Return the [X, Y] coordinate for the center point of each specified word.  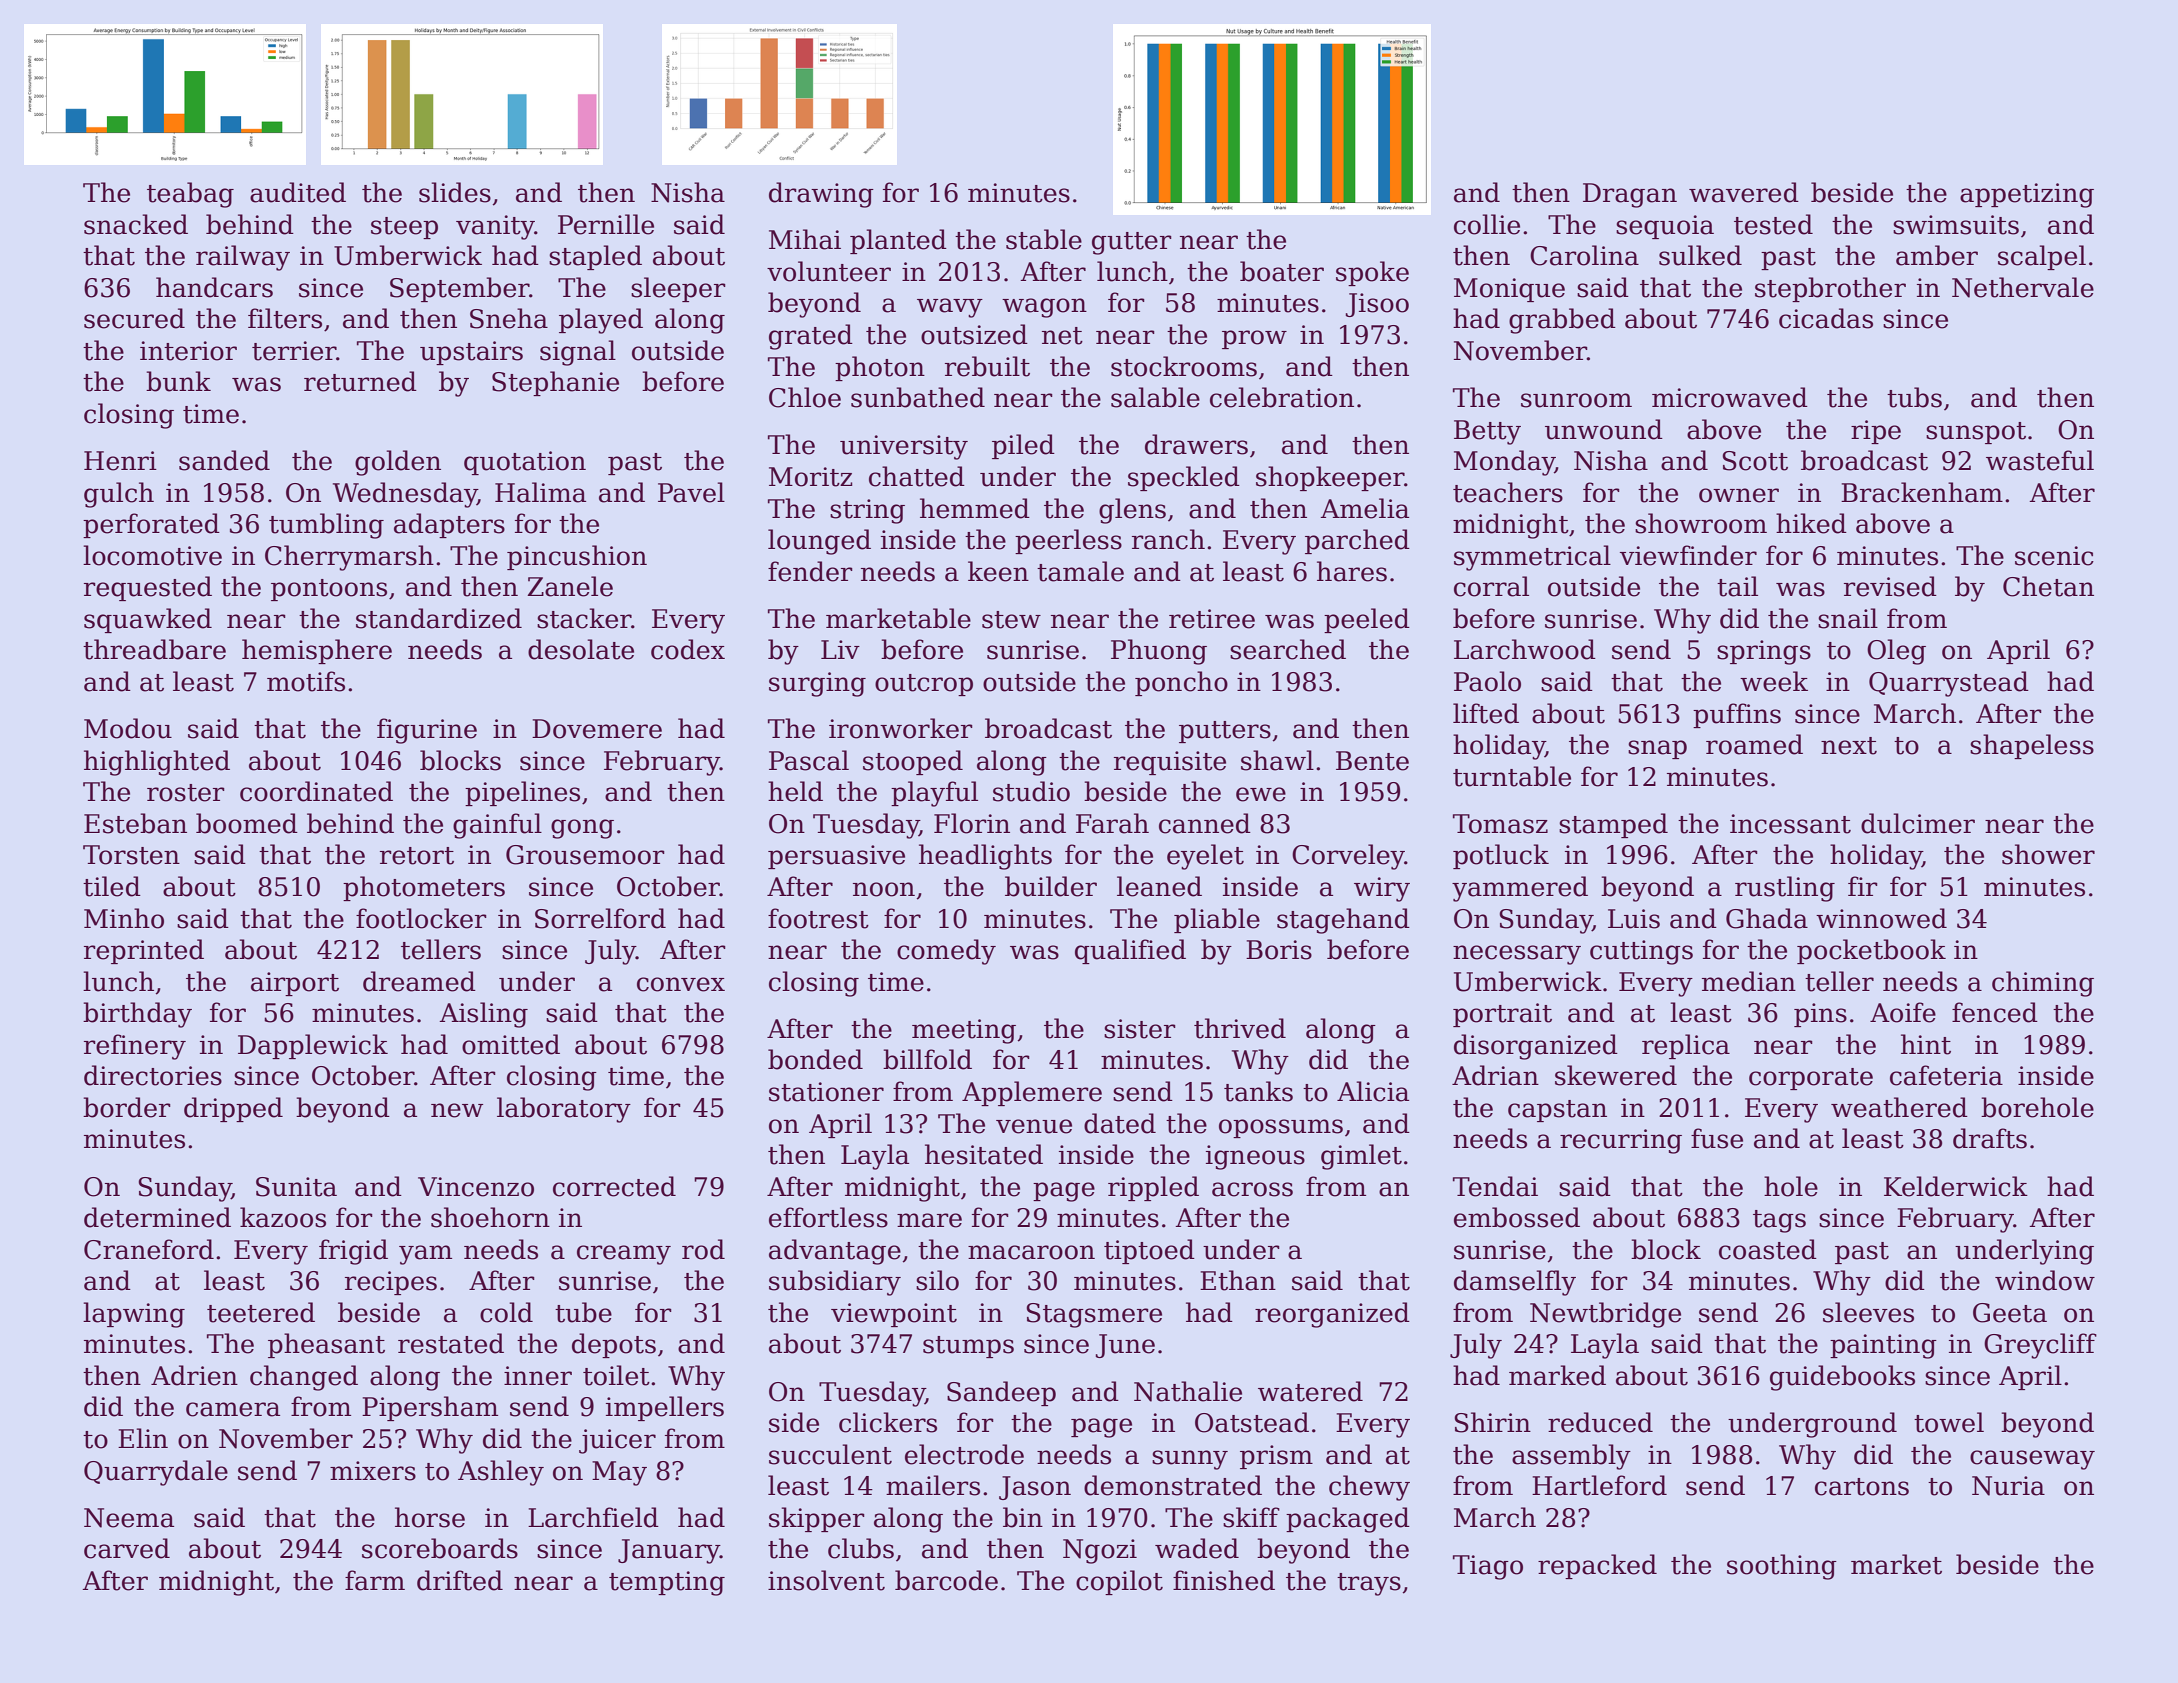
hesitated [984, 1154]
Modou [128, 728]
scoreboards [440, 1548]
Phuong [1159, 652]
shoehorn [490, 1217]
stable [1044, 239]
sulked [1700, 255]
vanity [495, 227]
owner [1739, 495]
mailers [933, 1485]
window [2045, 1280]
